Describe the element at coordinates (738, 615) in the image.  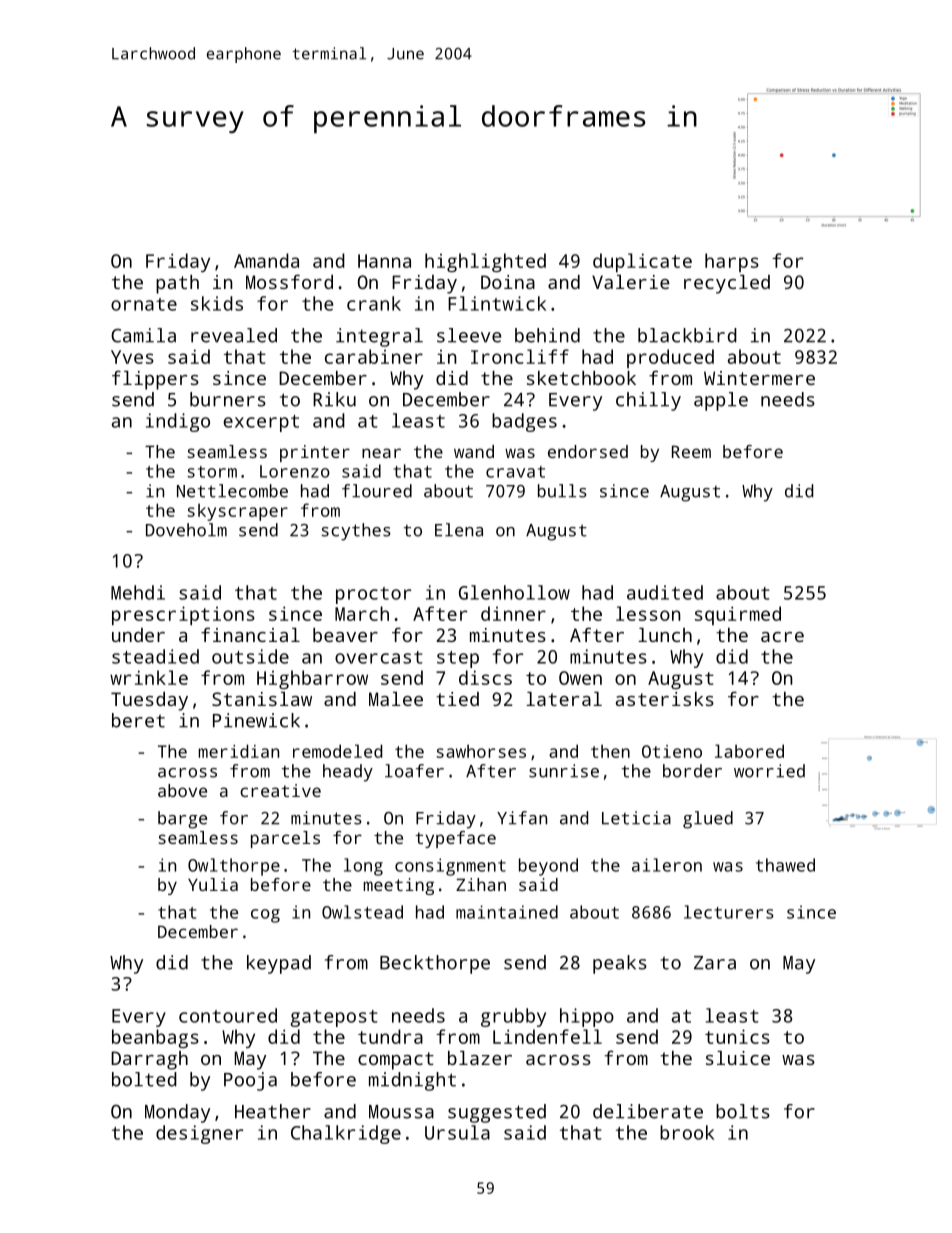
I see `squirmed` at that location.
